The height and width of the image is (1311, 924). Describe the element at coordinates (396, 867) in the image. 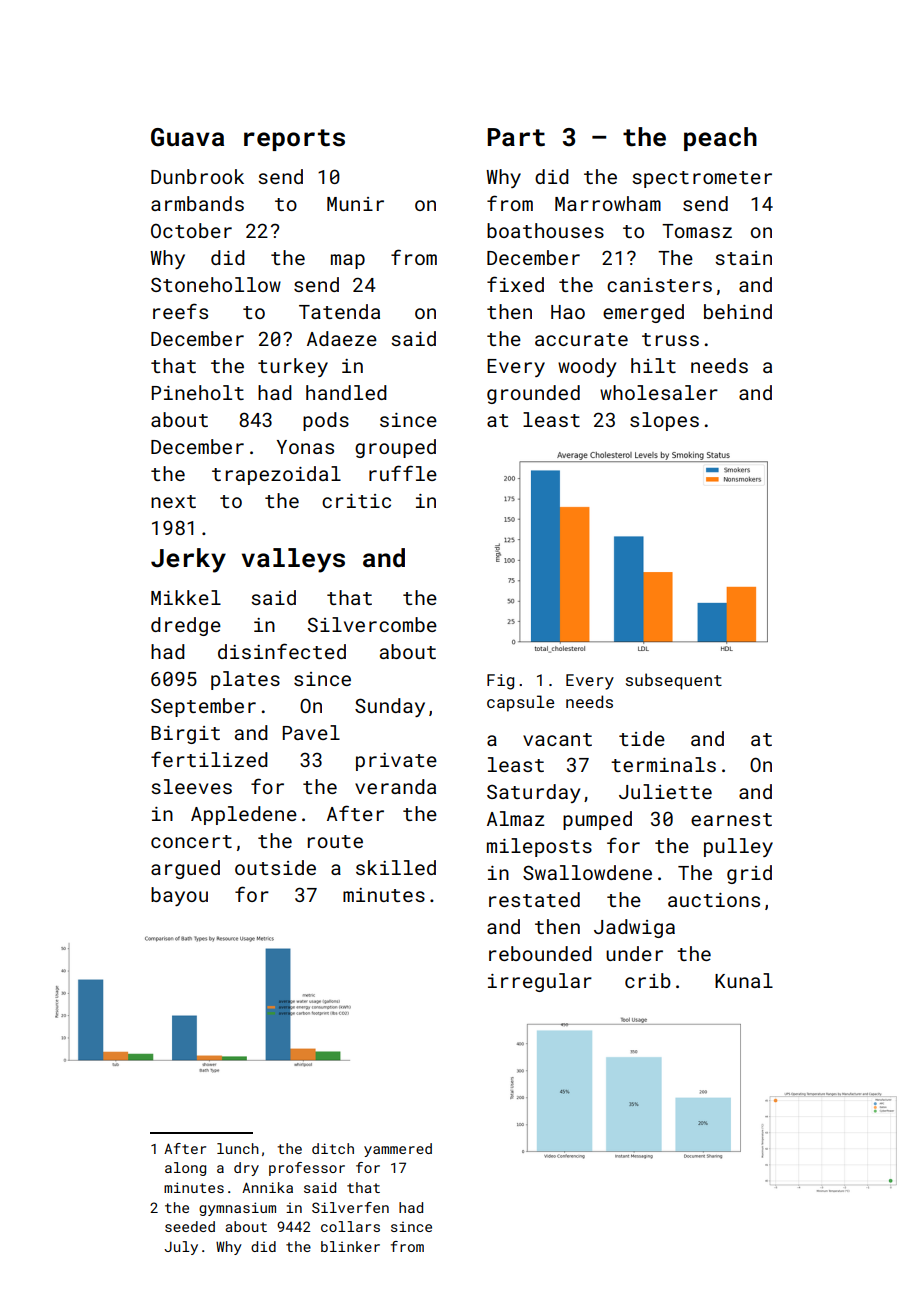

I see `skilled` at that location.
